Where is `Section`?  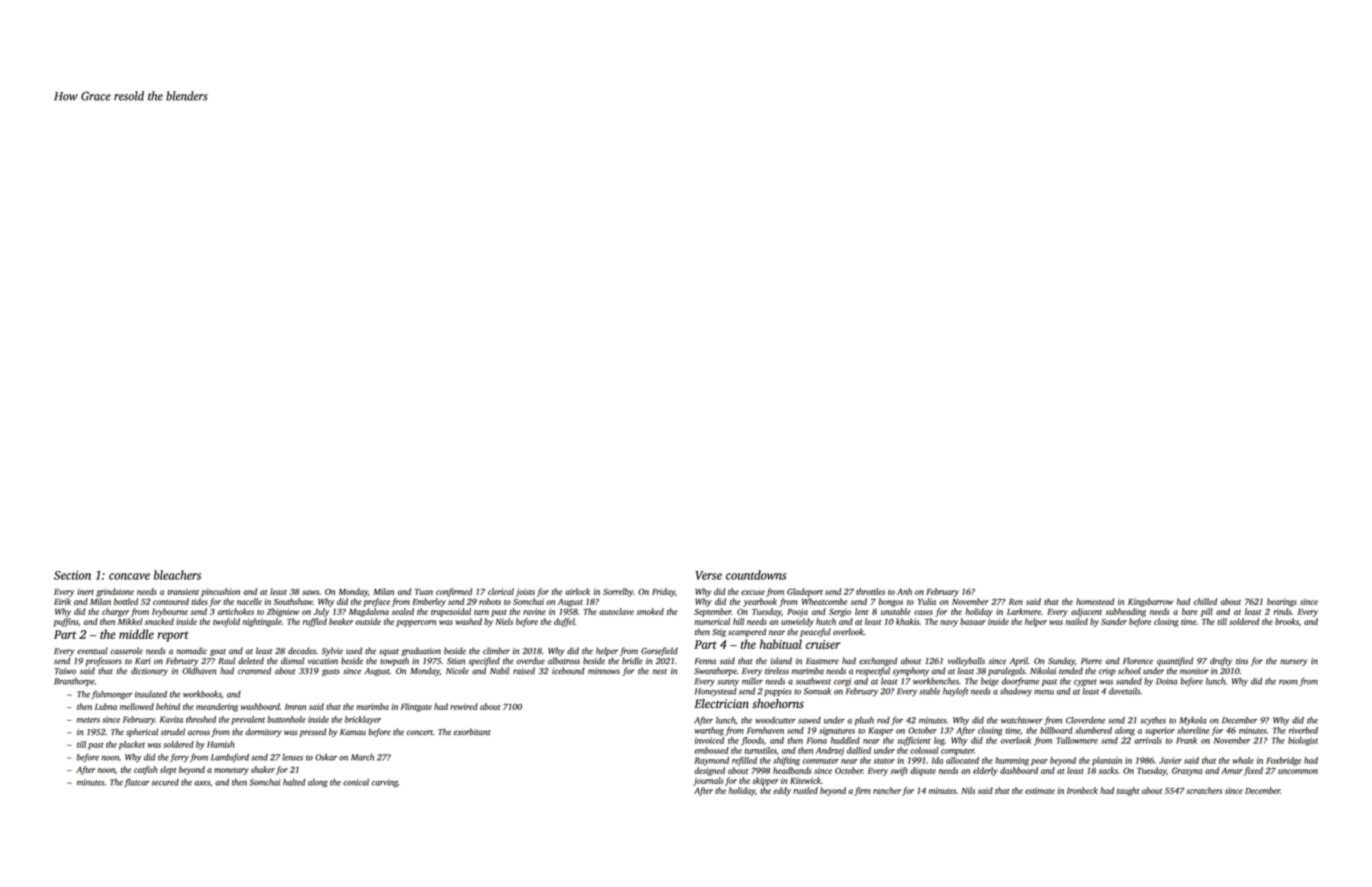
Section is located at coordinates (72, 575).
